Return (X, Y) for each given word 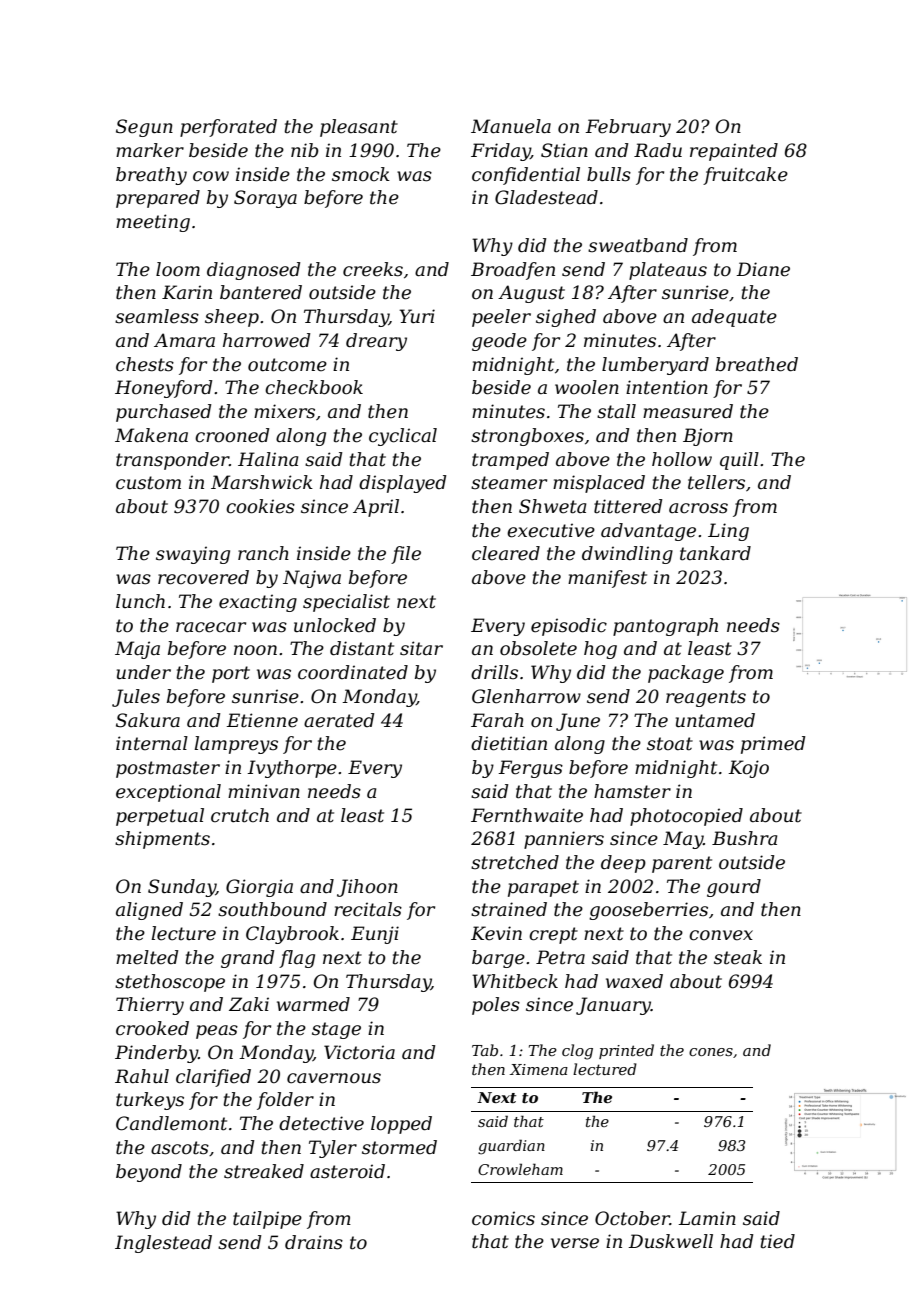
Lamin (707, 1218)
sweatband (638, 245)
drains (314, 1242)
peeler (501, 318)
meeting (153, 223)
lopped (401, 1125)
